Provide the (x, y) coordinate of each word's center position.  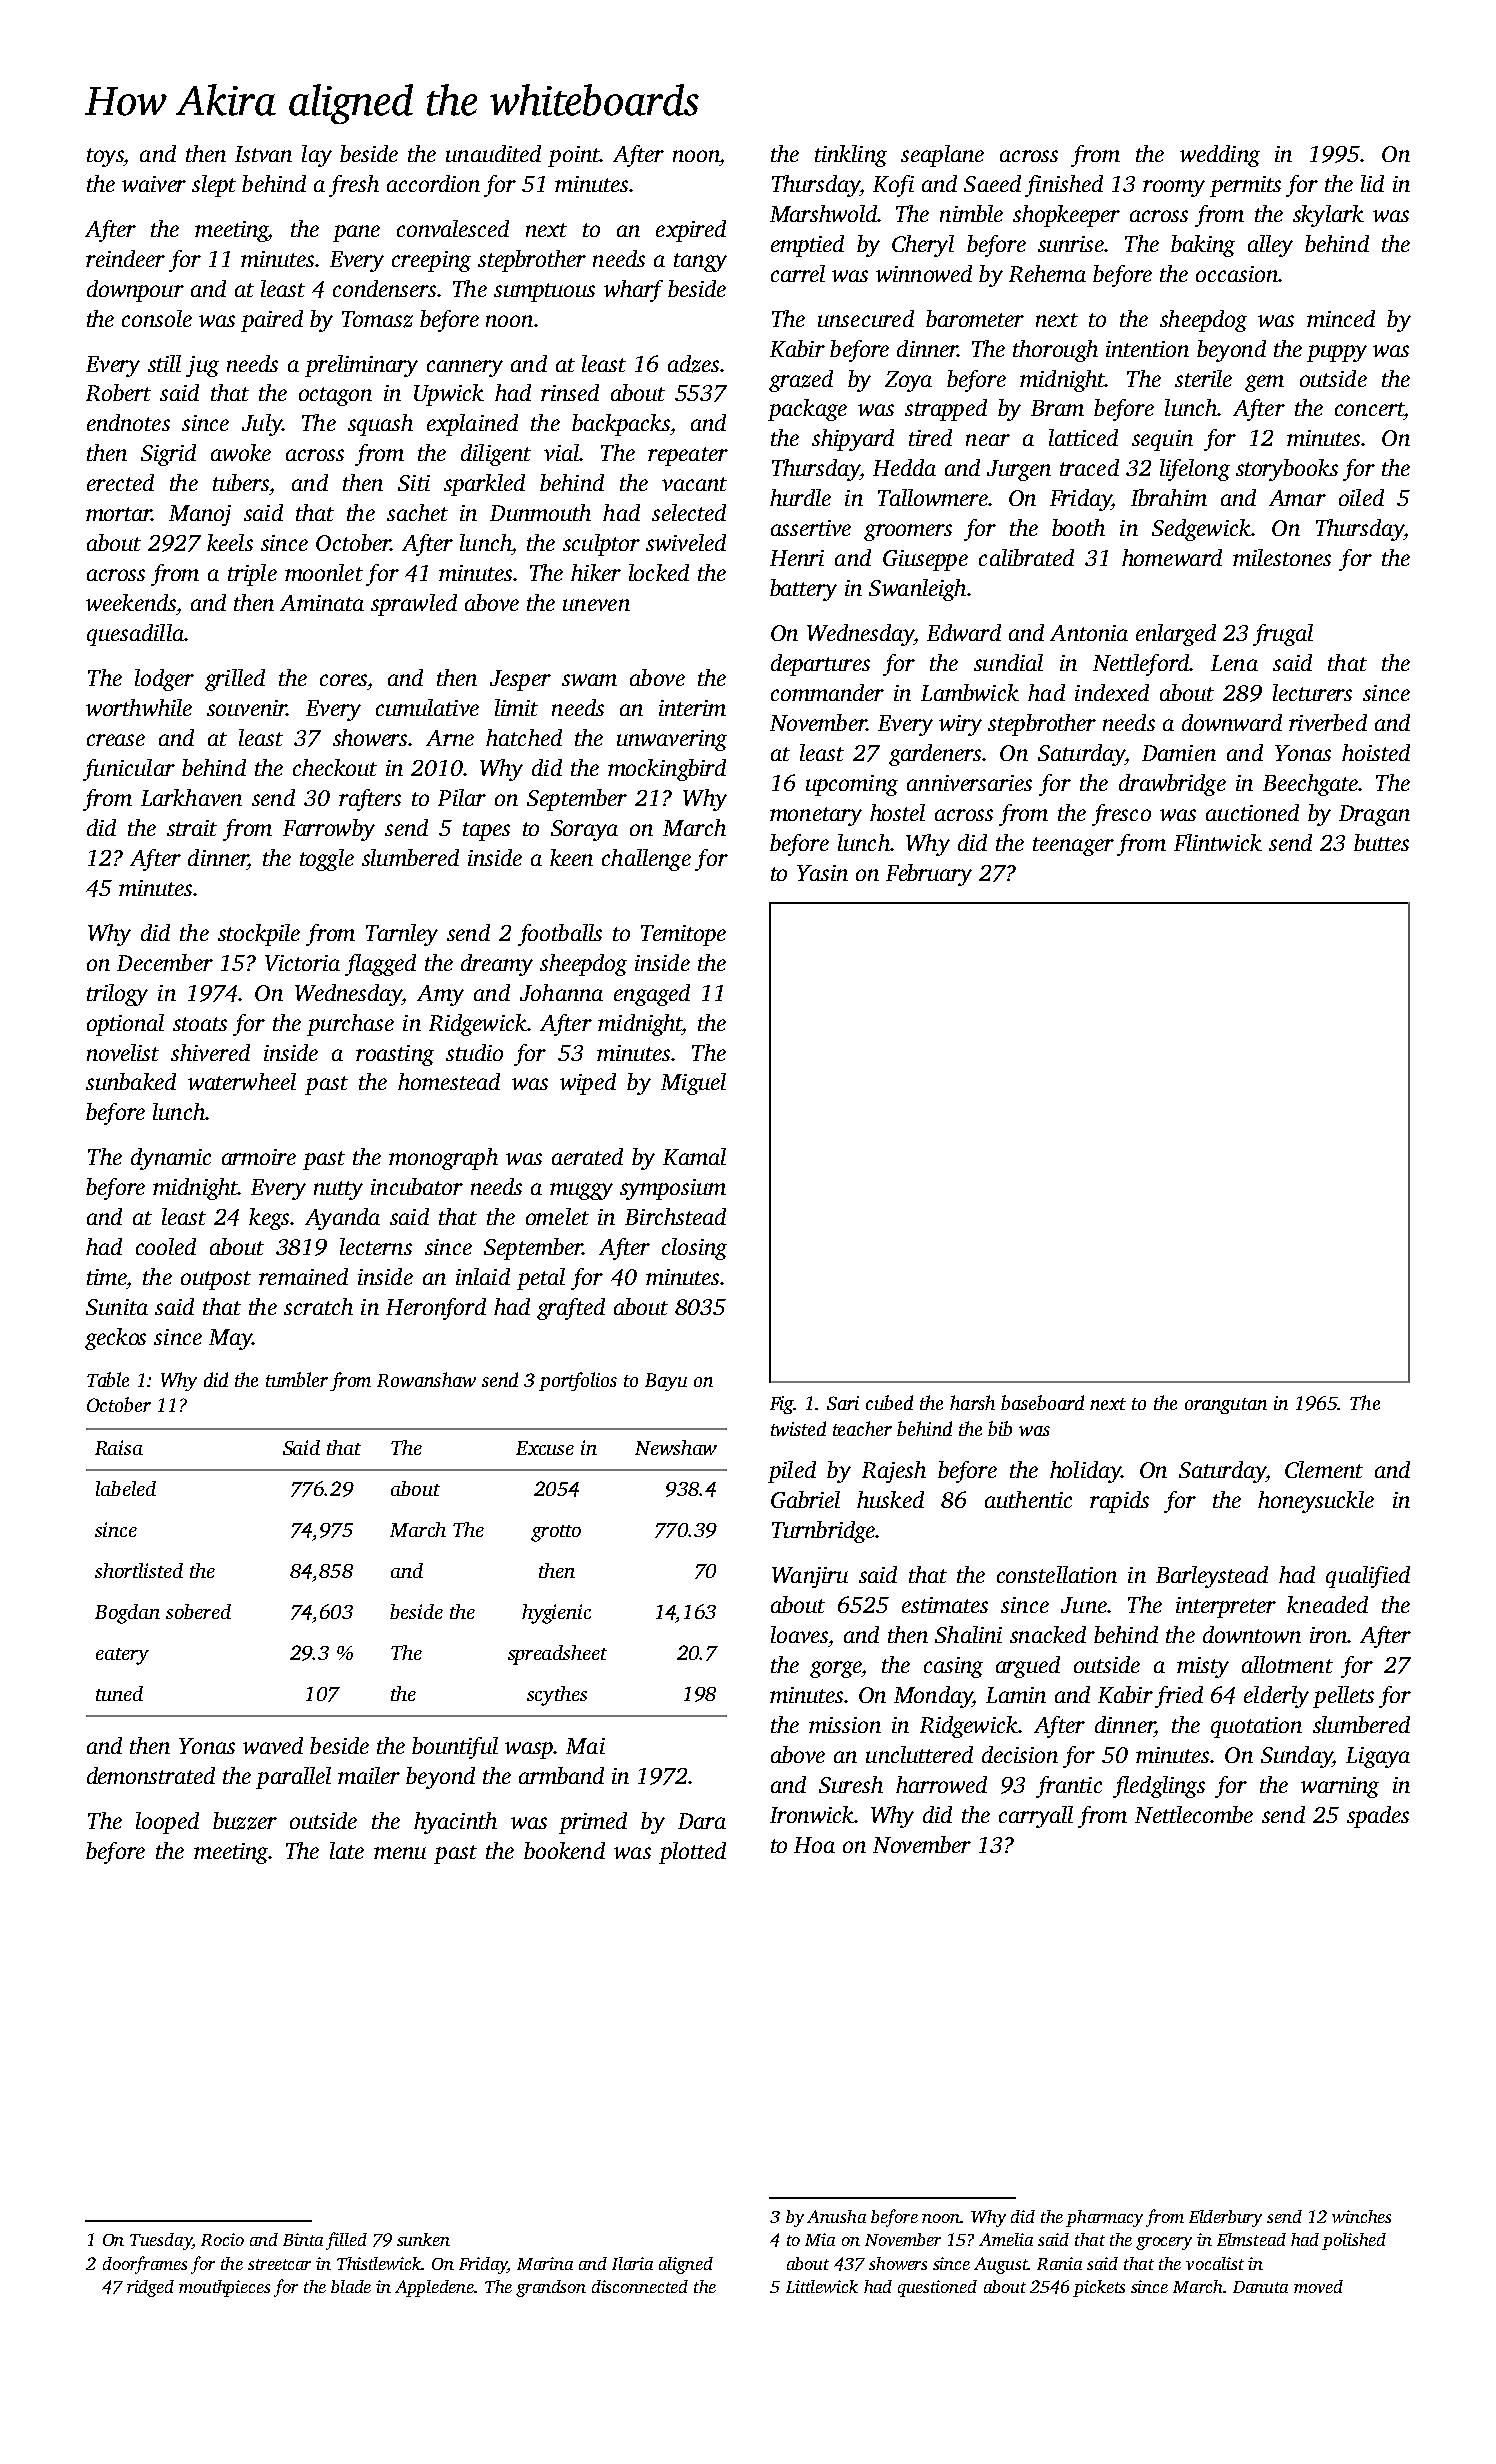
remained (303, 1276)
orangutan (1226, 1406)
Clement (1324, 1469)
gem (1264, 383)
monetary (816, 816)
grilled (235, 680)
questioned (937, 2288)
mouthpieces (224, 2288)
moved (1318, 2286)
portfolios (578, 1381)
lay (317, 156)
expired (691, 231)
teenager (1073, 846)
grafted (571, 1309)
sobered (198, 1611)
